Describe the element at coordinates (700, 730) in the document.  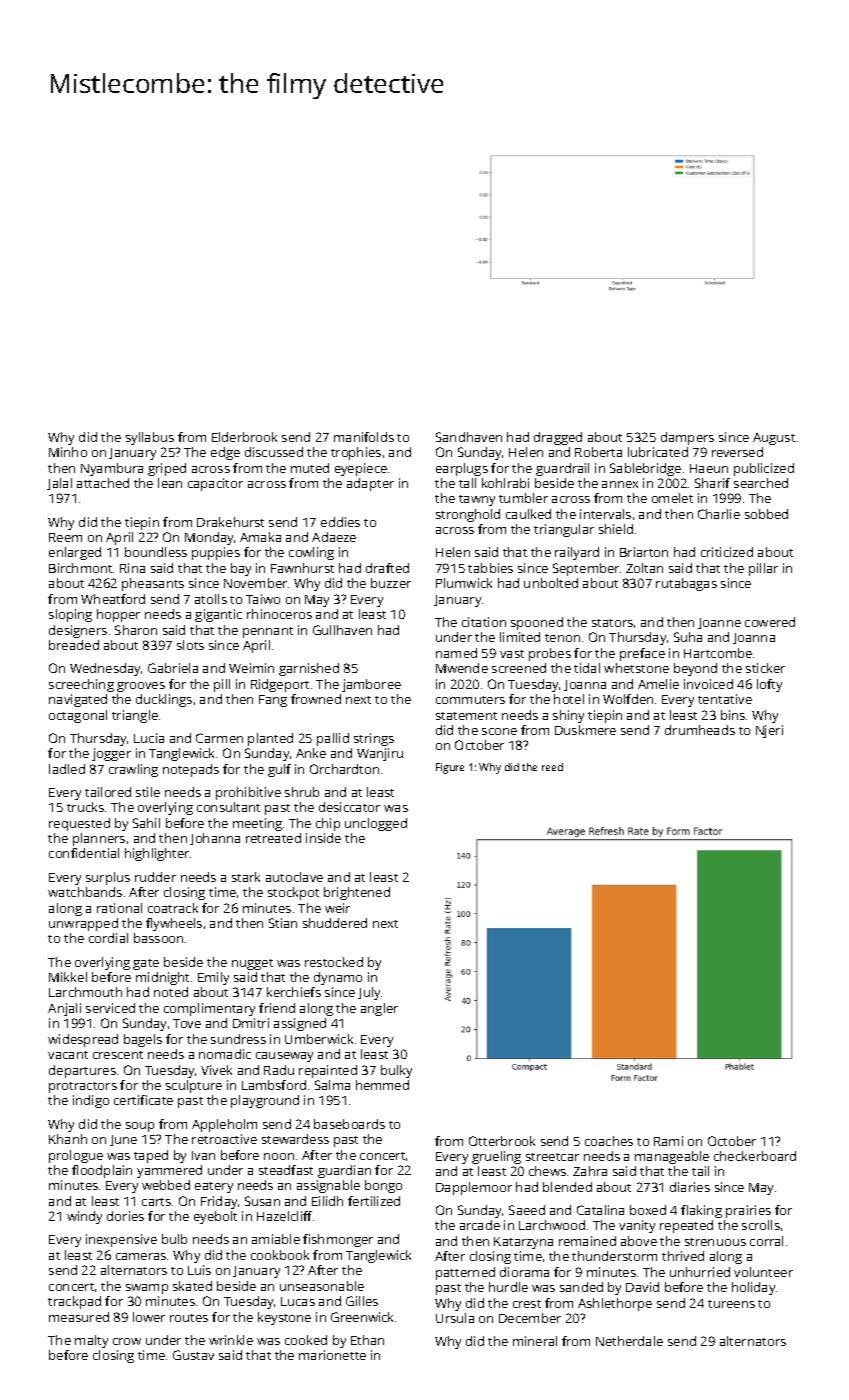
I see `drumheads` at that location.
